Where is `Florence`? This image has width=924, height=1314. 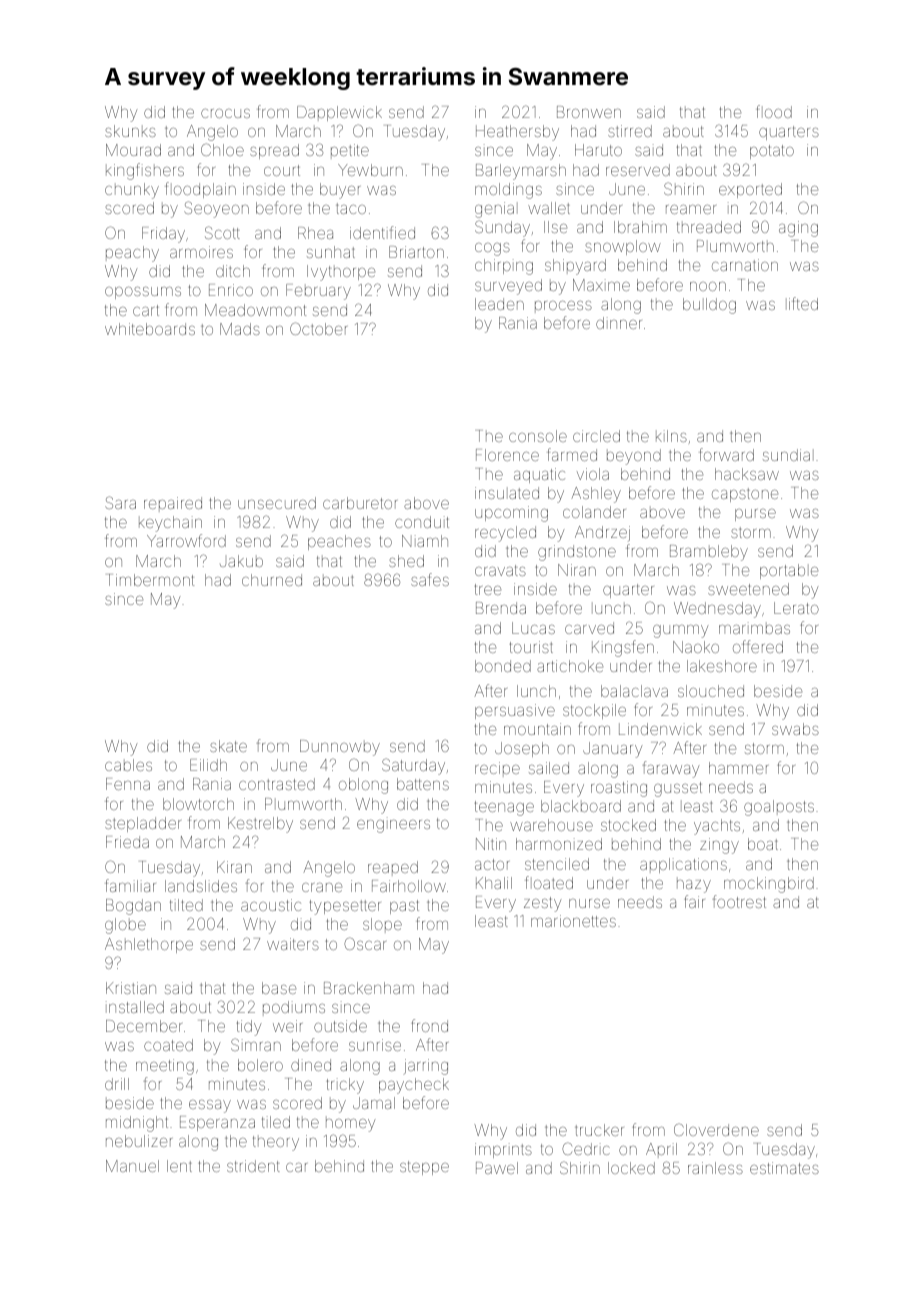 Florence is located at coordinates (507, 455).
